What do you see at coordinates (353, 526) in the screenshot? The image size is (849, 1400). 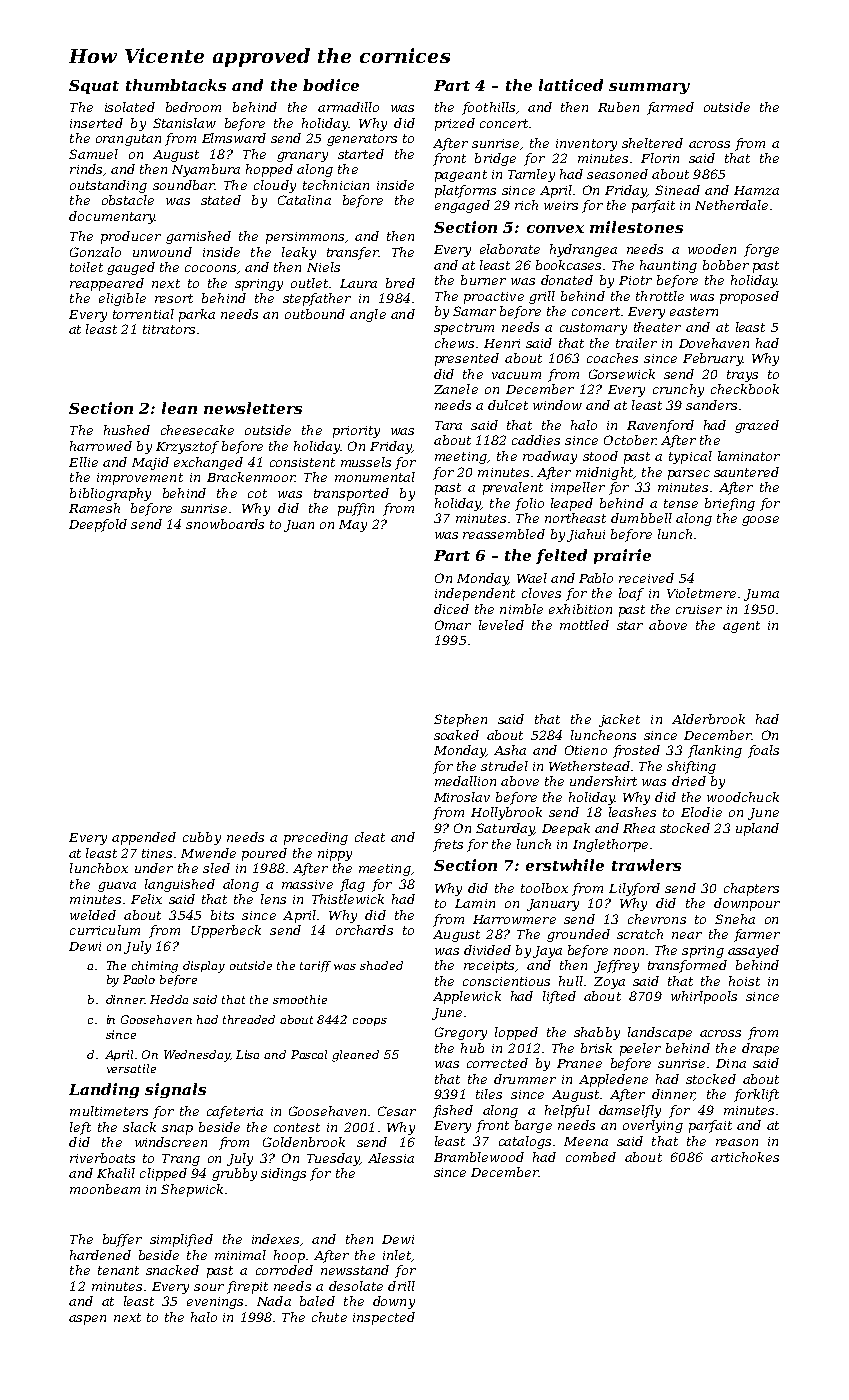 I see `May` at bounding box center [353, 526].
